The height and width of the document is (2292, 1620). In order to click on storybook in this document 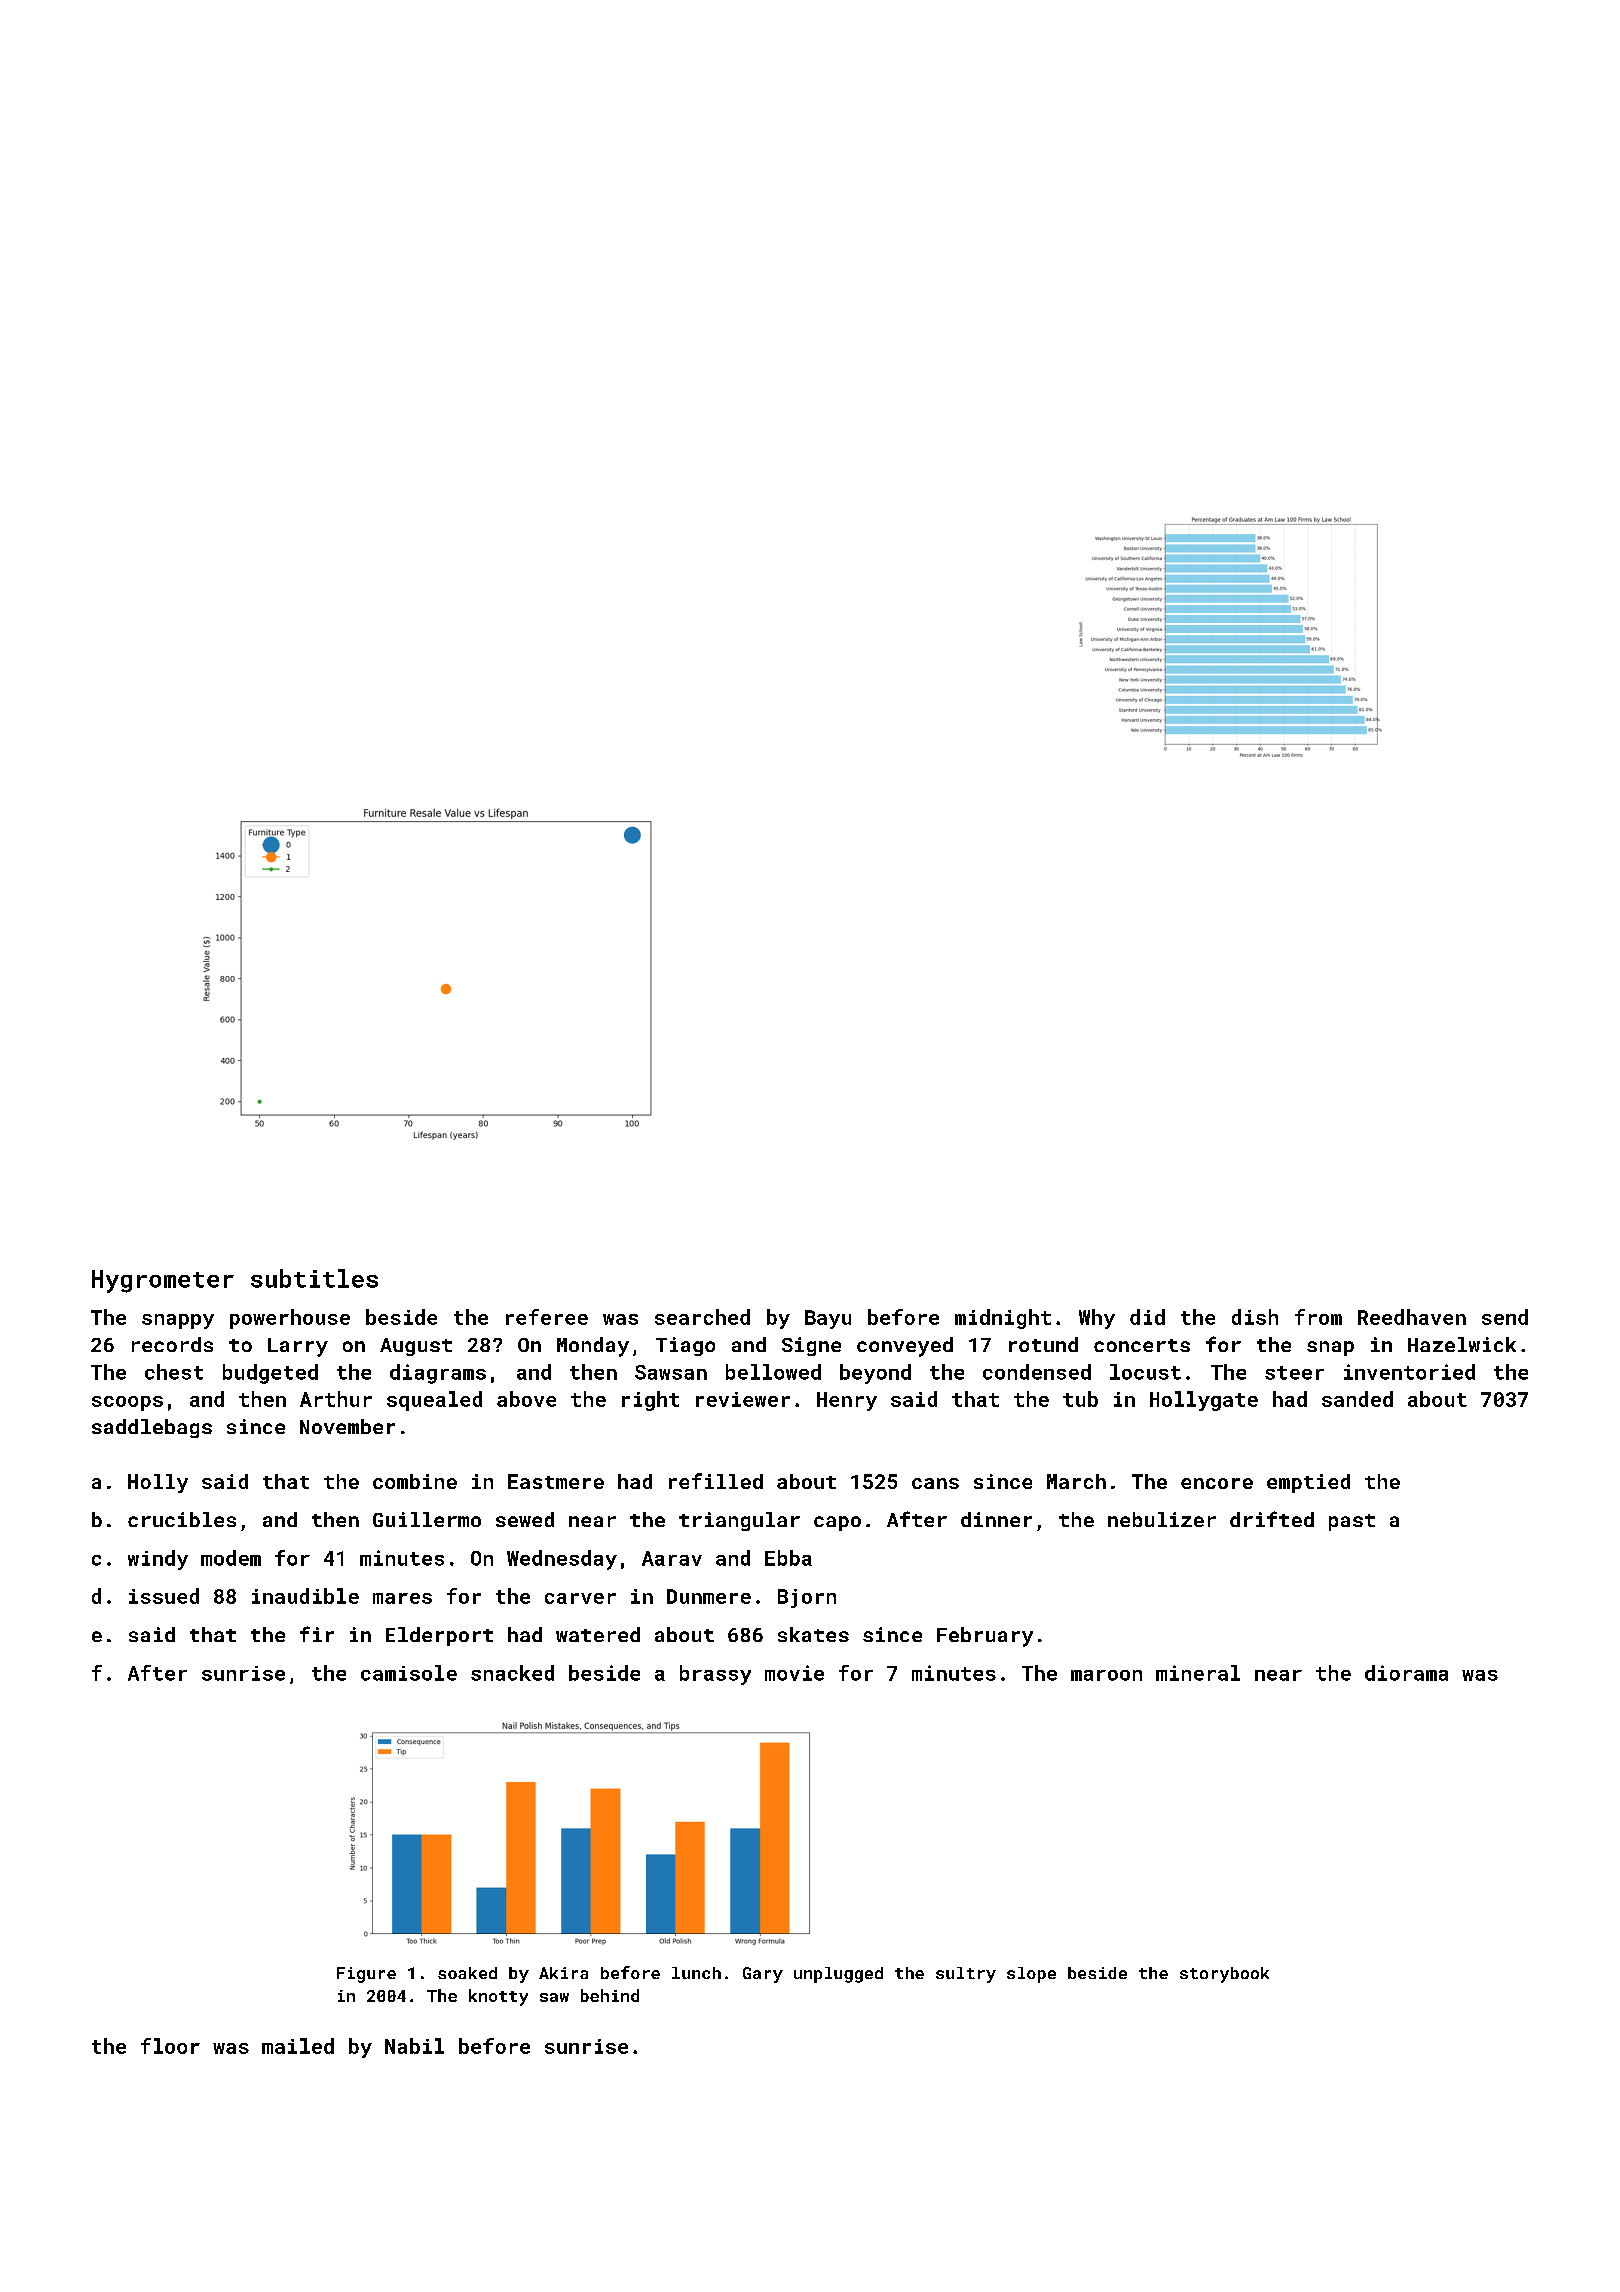, I will do `click(1224, 1975)`.
